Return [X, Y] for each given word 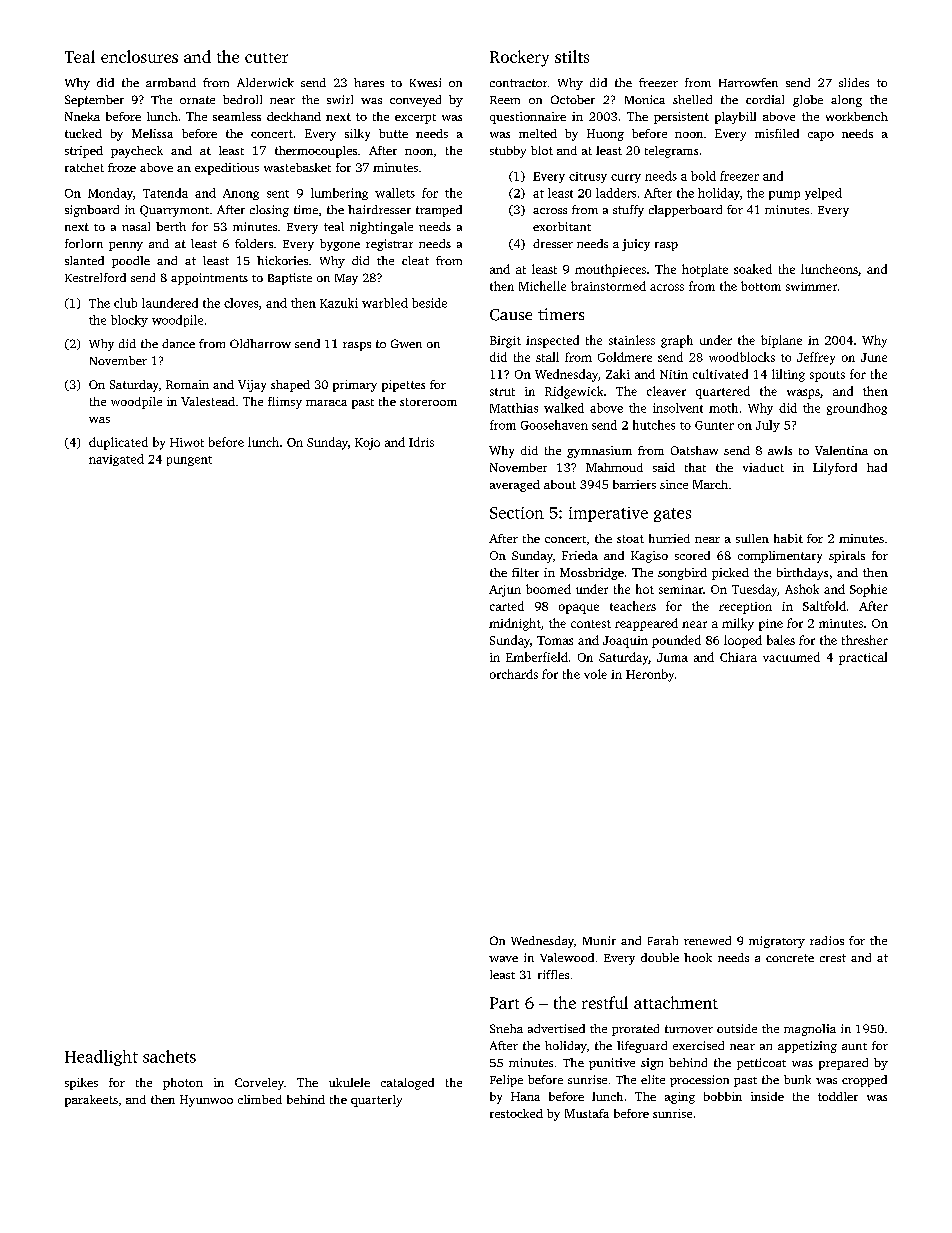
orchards [514, 674]
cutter [266, 58]
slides [854, 82]
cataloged [407, 1084]
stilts [572, 56]
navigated [116, 460]
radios [827, 940]
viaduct [763, 467]
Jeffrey [816, 358]
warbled [385, 303]
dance [178, 343]
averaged [515, 486]
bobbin [723, 1096]
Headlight [101, 1058]
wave [503, 959]
